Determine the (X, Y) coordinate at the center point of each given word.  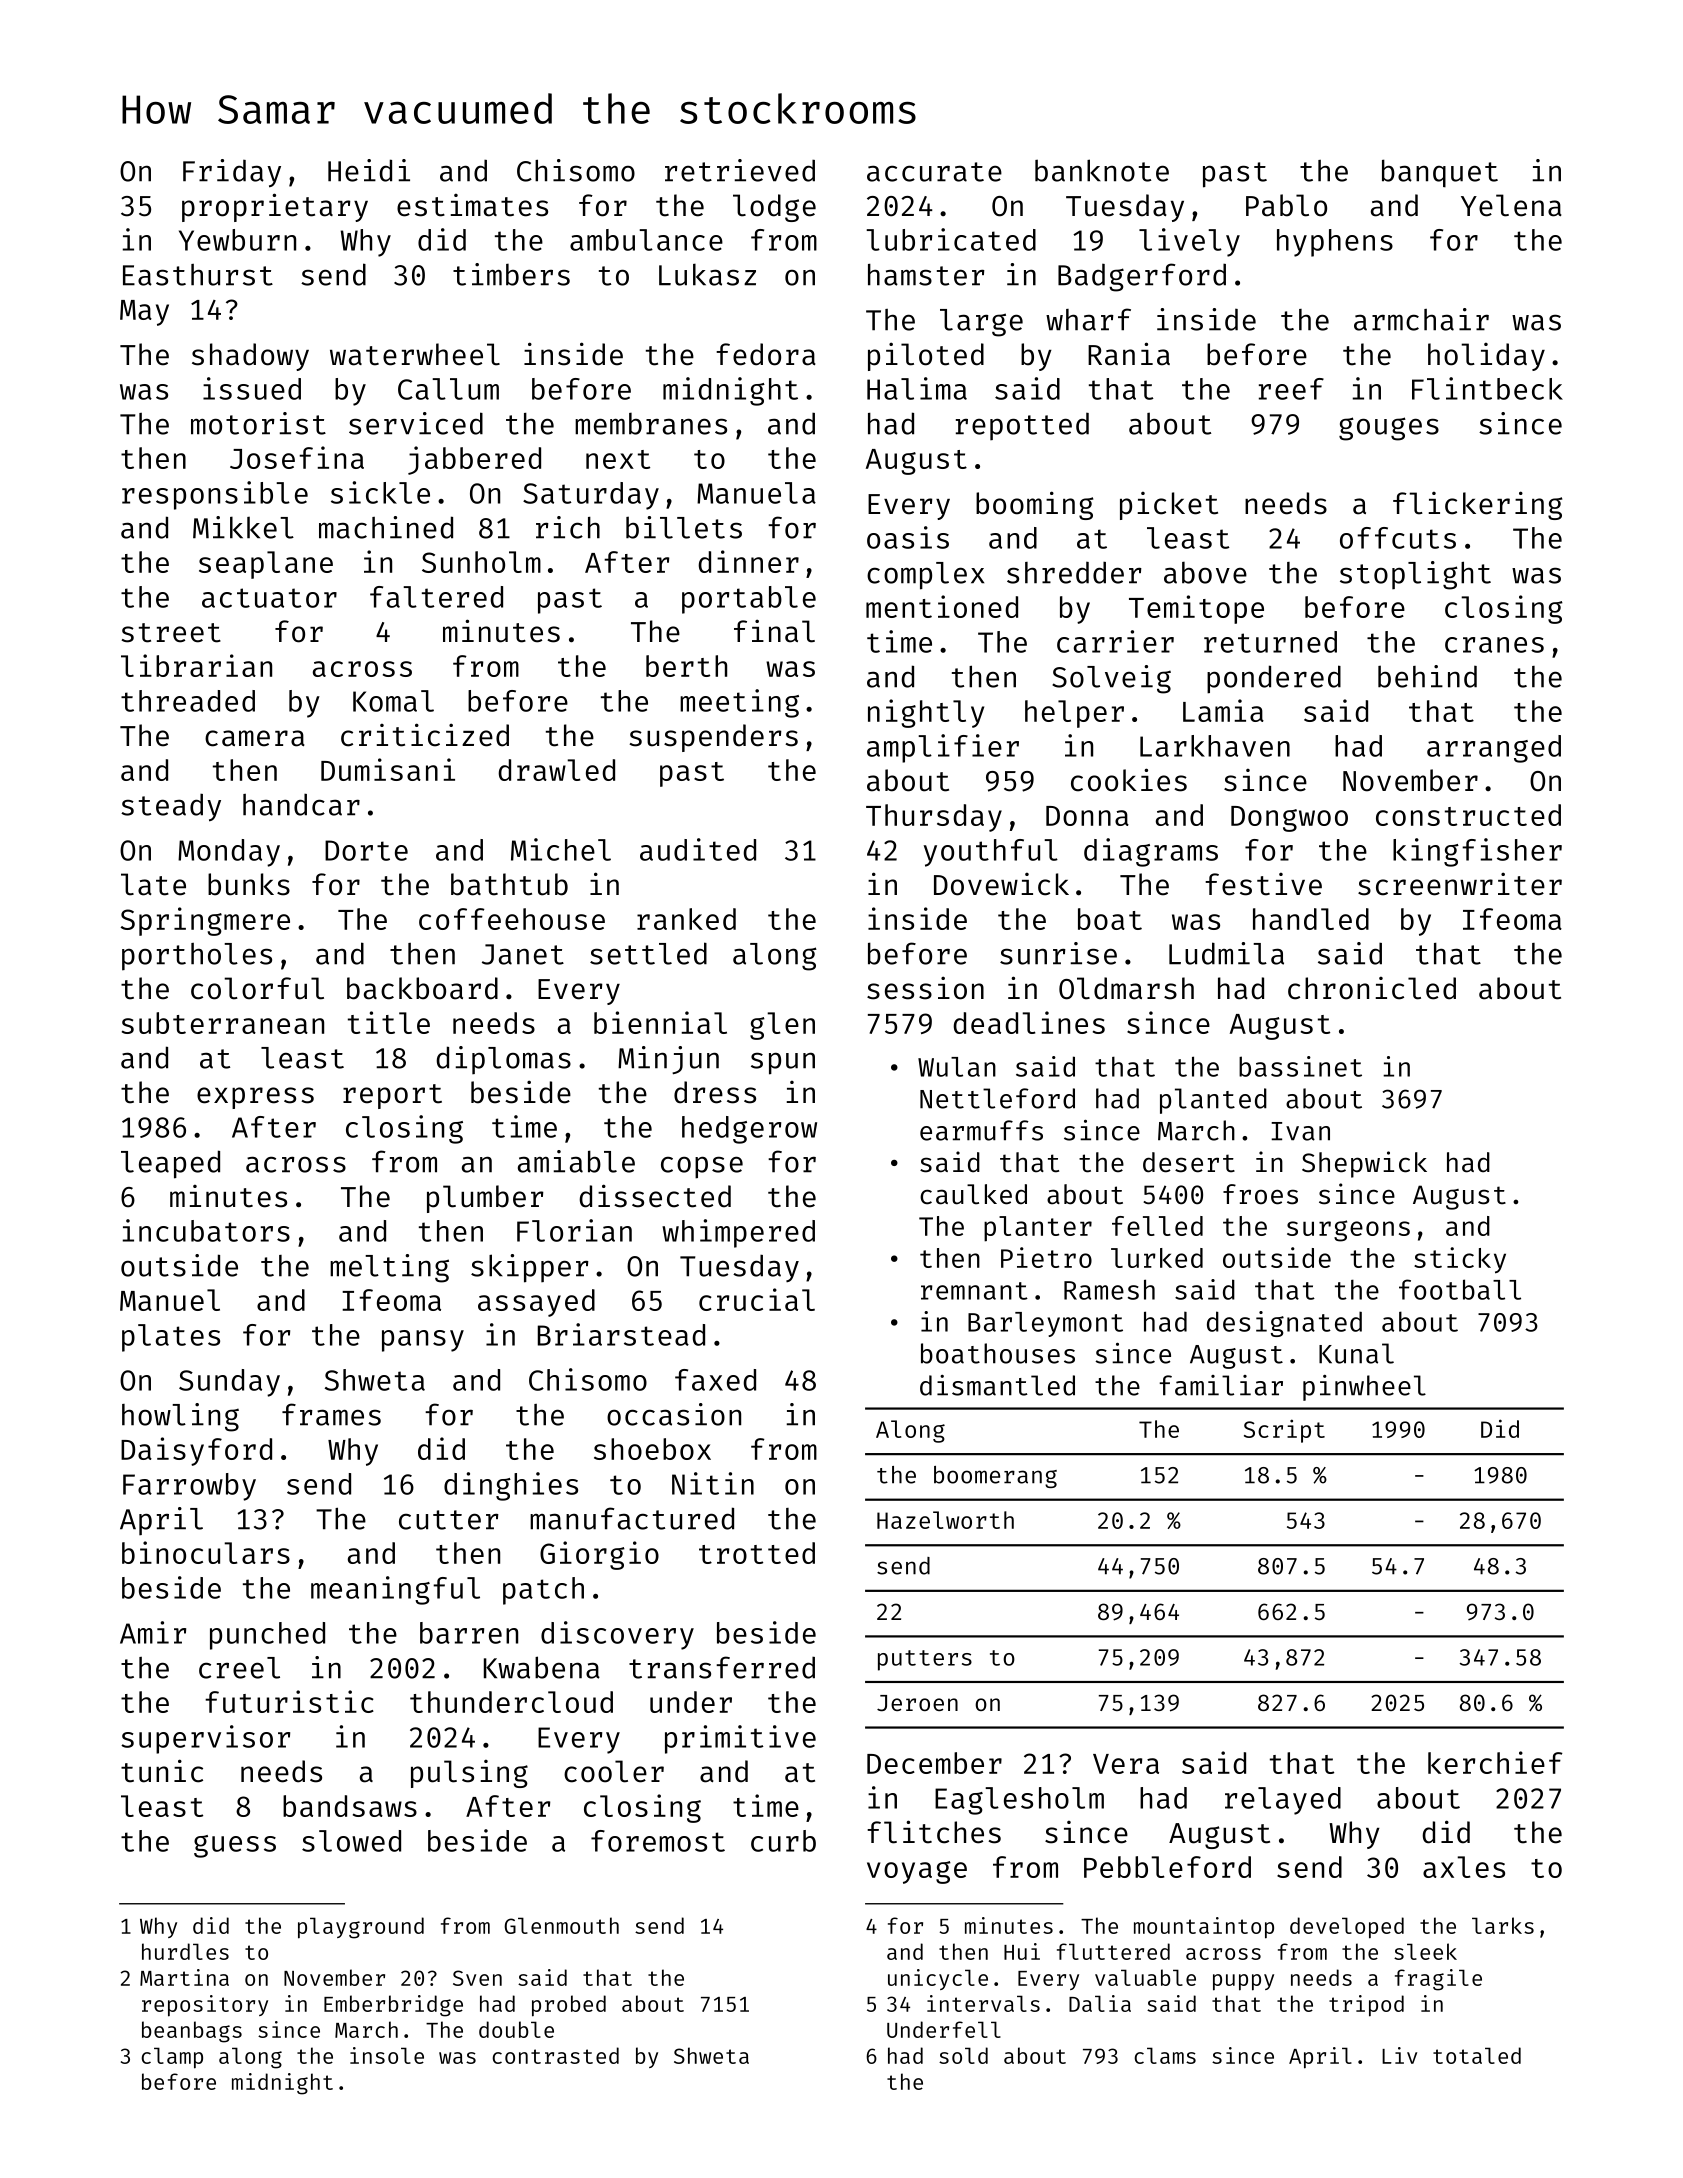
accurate (934, 172)
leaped (170, 1164)
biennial (660, 1022)
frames (331, 1414)
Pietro (1046, 1257)
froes (1260, 1194)
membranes (651, 423)
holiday (1486, 357)
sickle (380, 492)
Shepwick (1364, 1164)
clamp (172, 2058)
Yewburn (237, 240)
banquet (1440, 173)
